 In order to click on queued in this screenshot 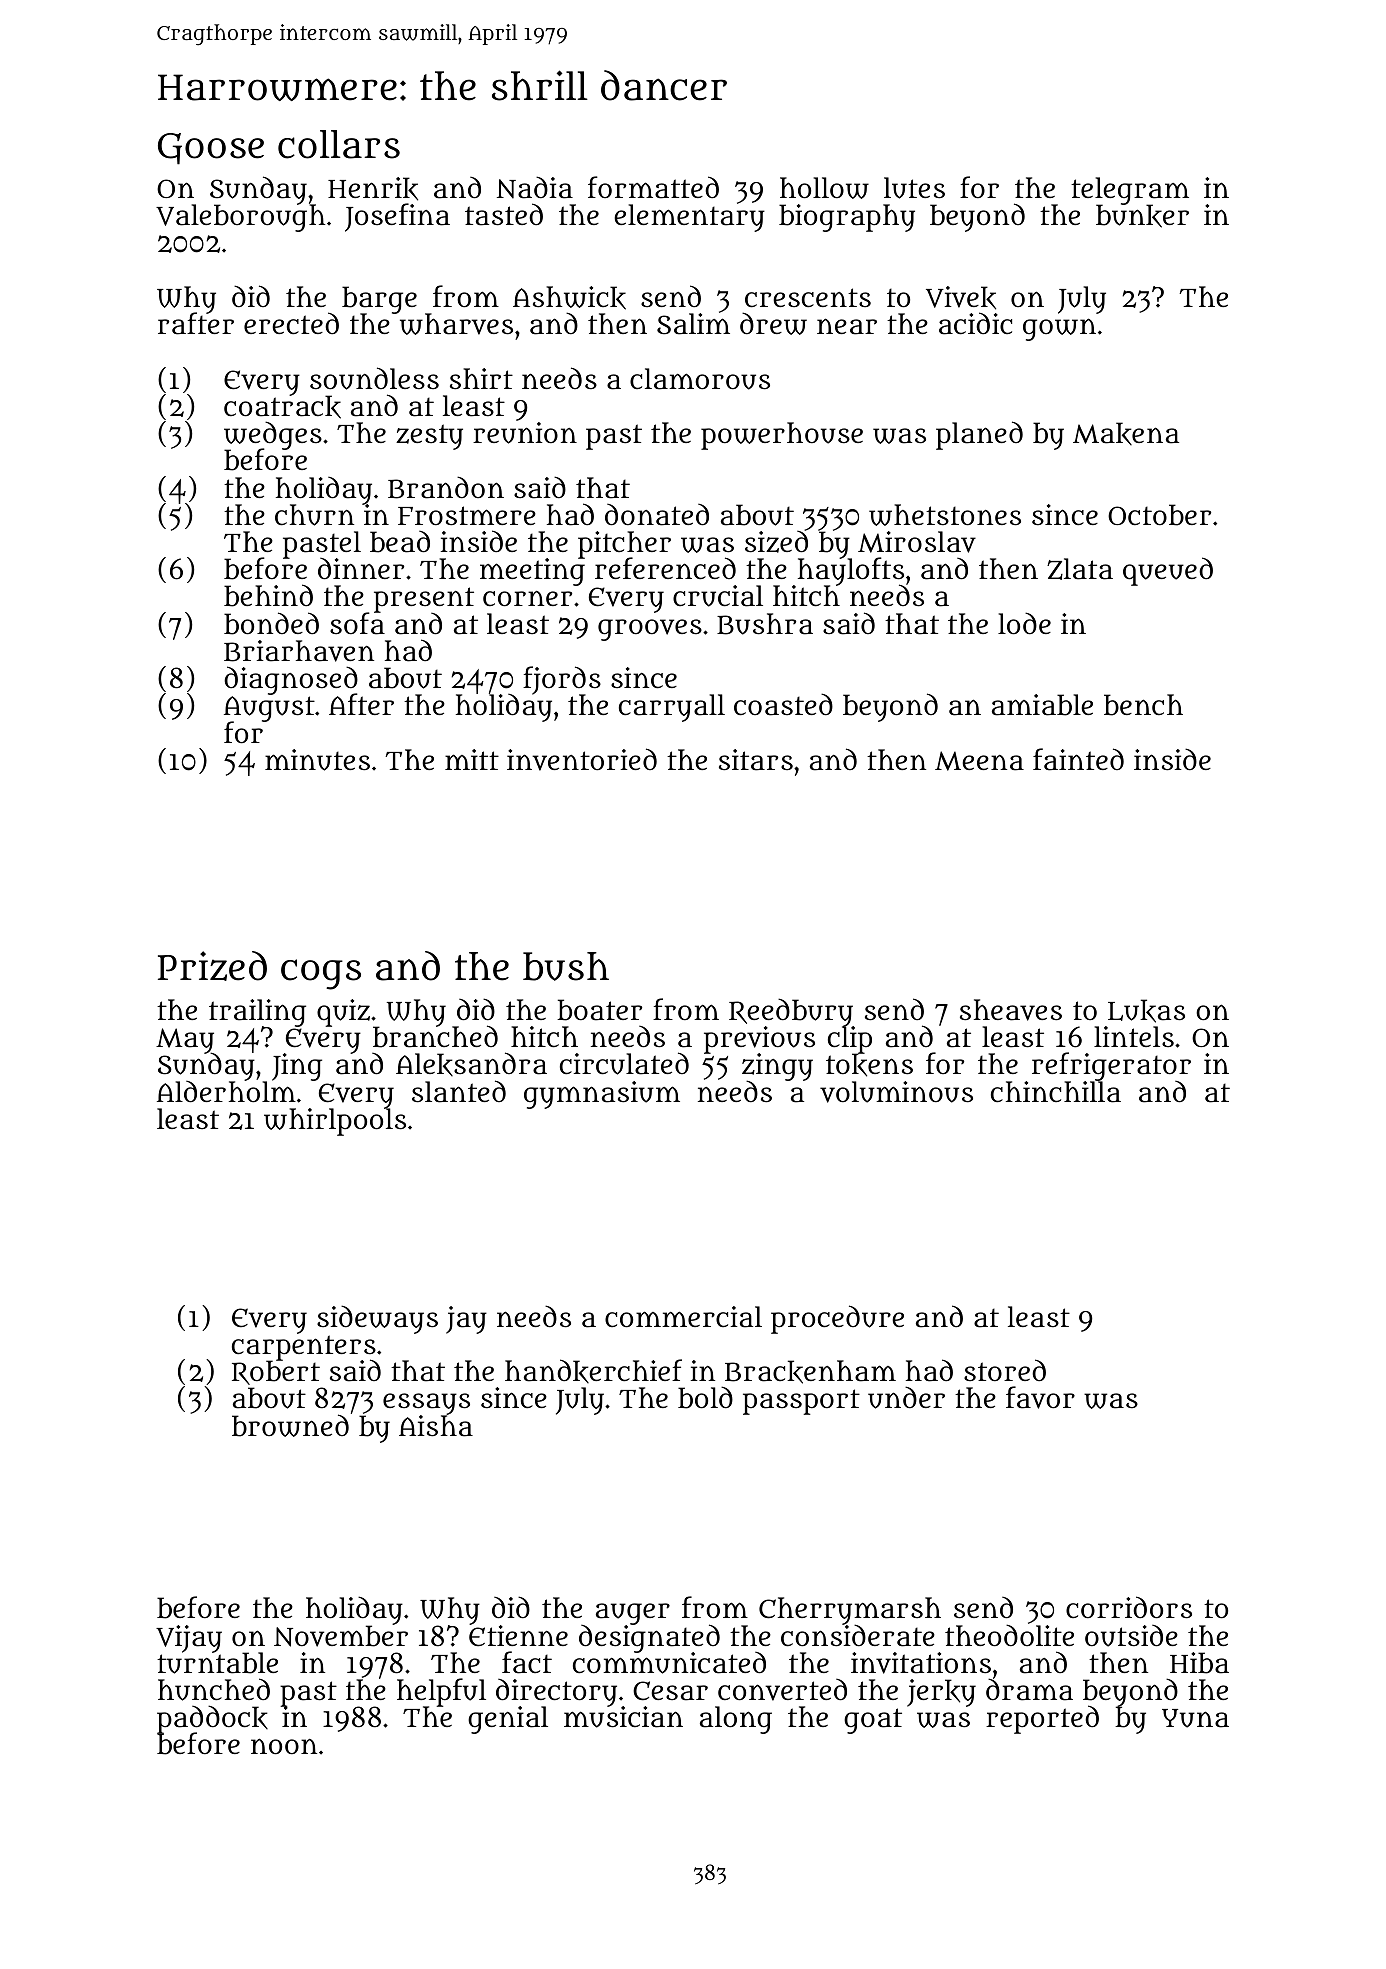, I will do `click(1168, 571)`.
